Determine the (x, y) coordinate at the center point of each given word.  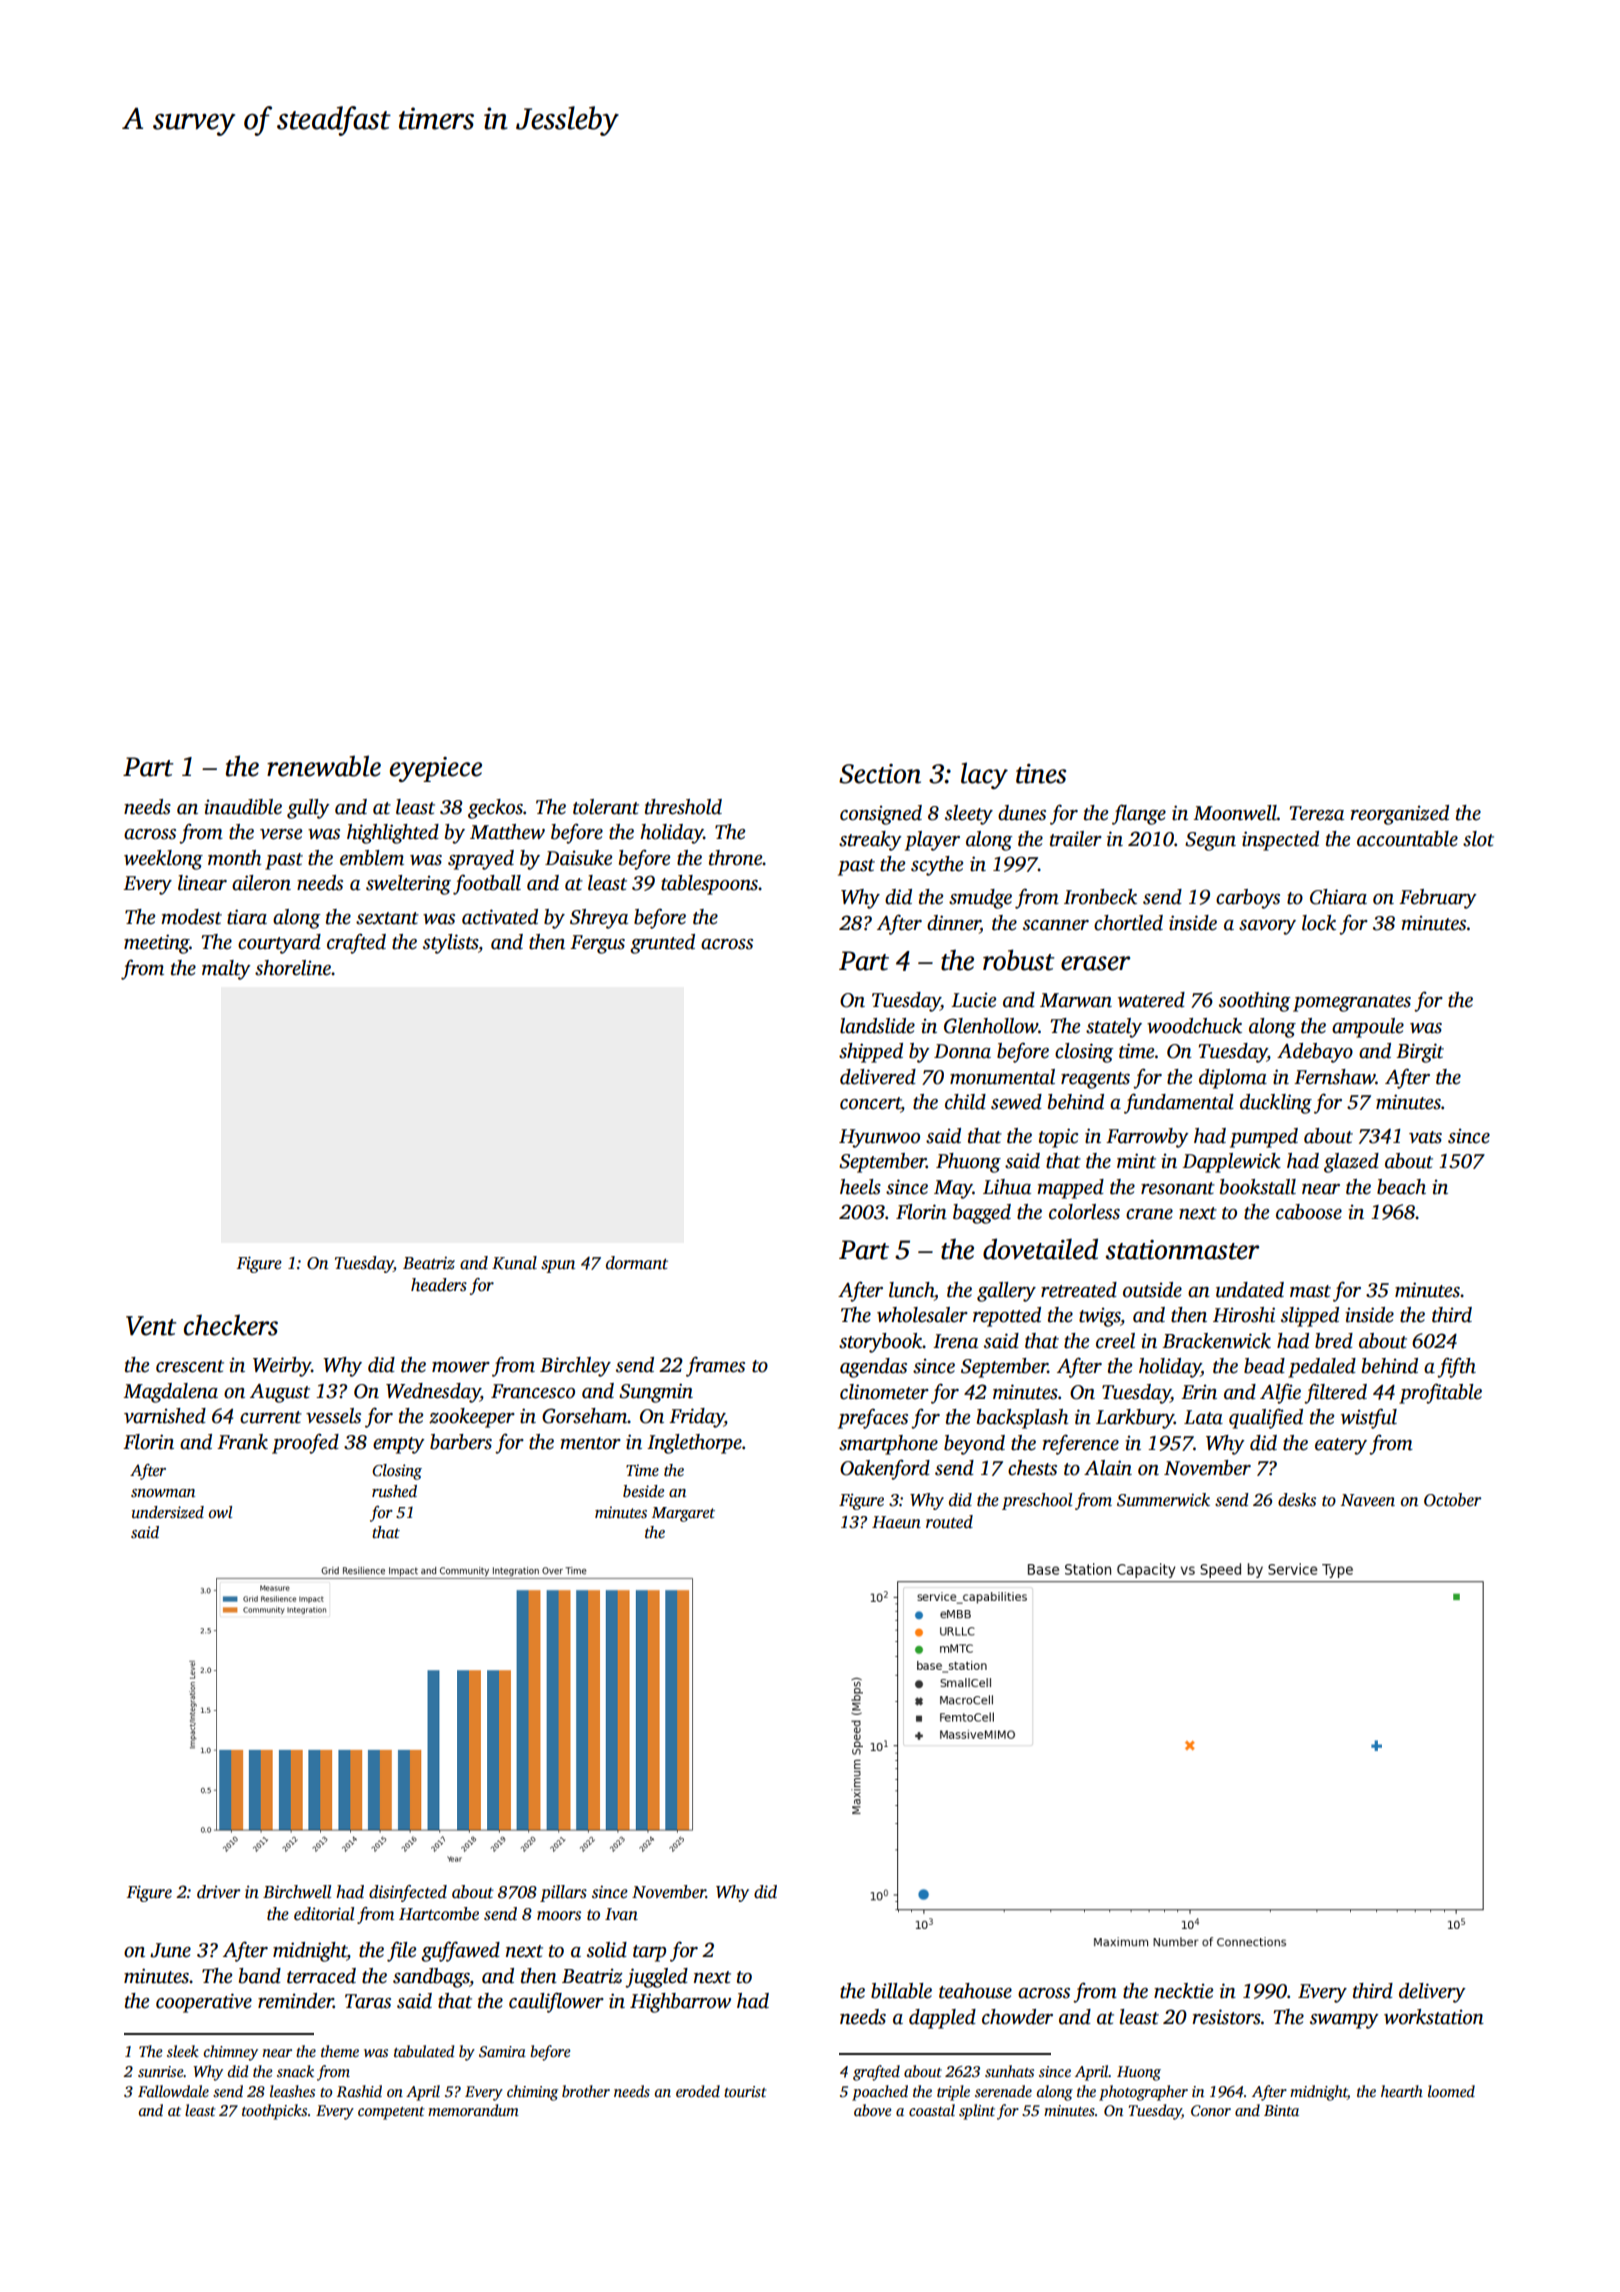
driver (218, 1892)
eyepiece (436, 769)
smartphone (888, 1445)
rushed (394, 1491)
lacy (984, 775)
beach (1401, 1187)
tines (1041, 774)
